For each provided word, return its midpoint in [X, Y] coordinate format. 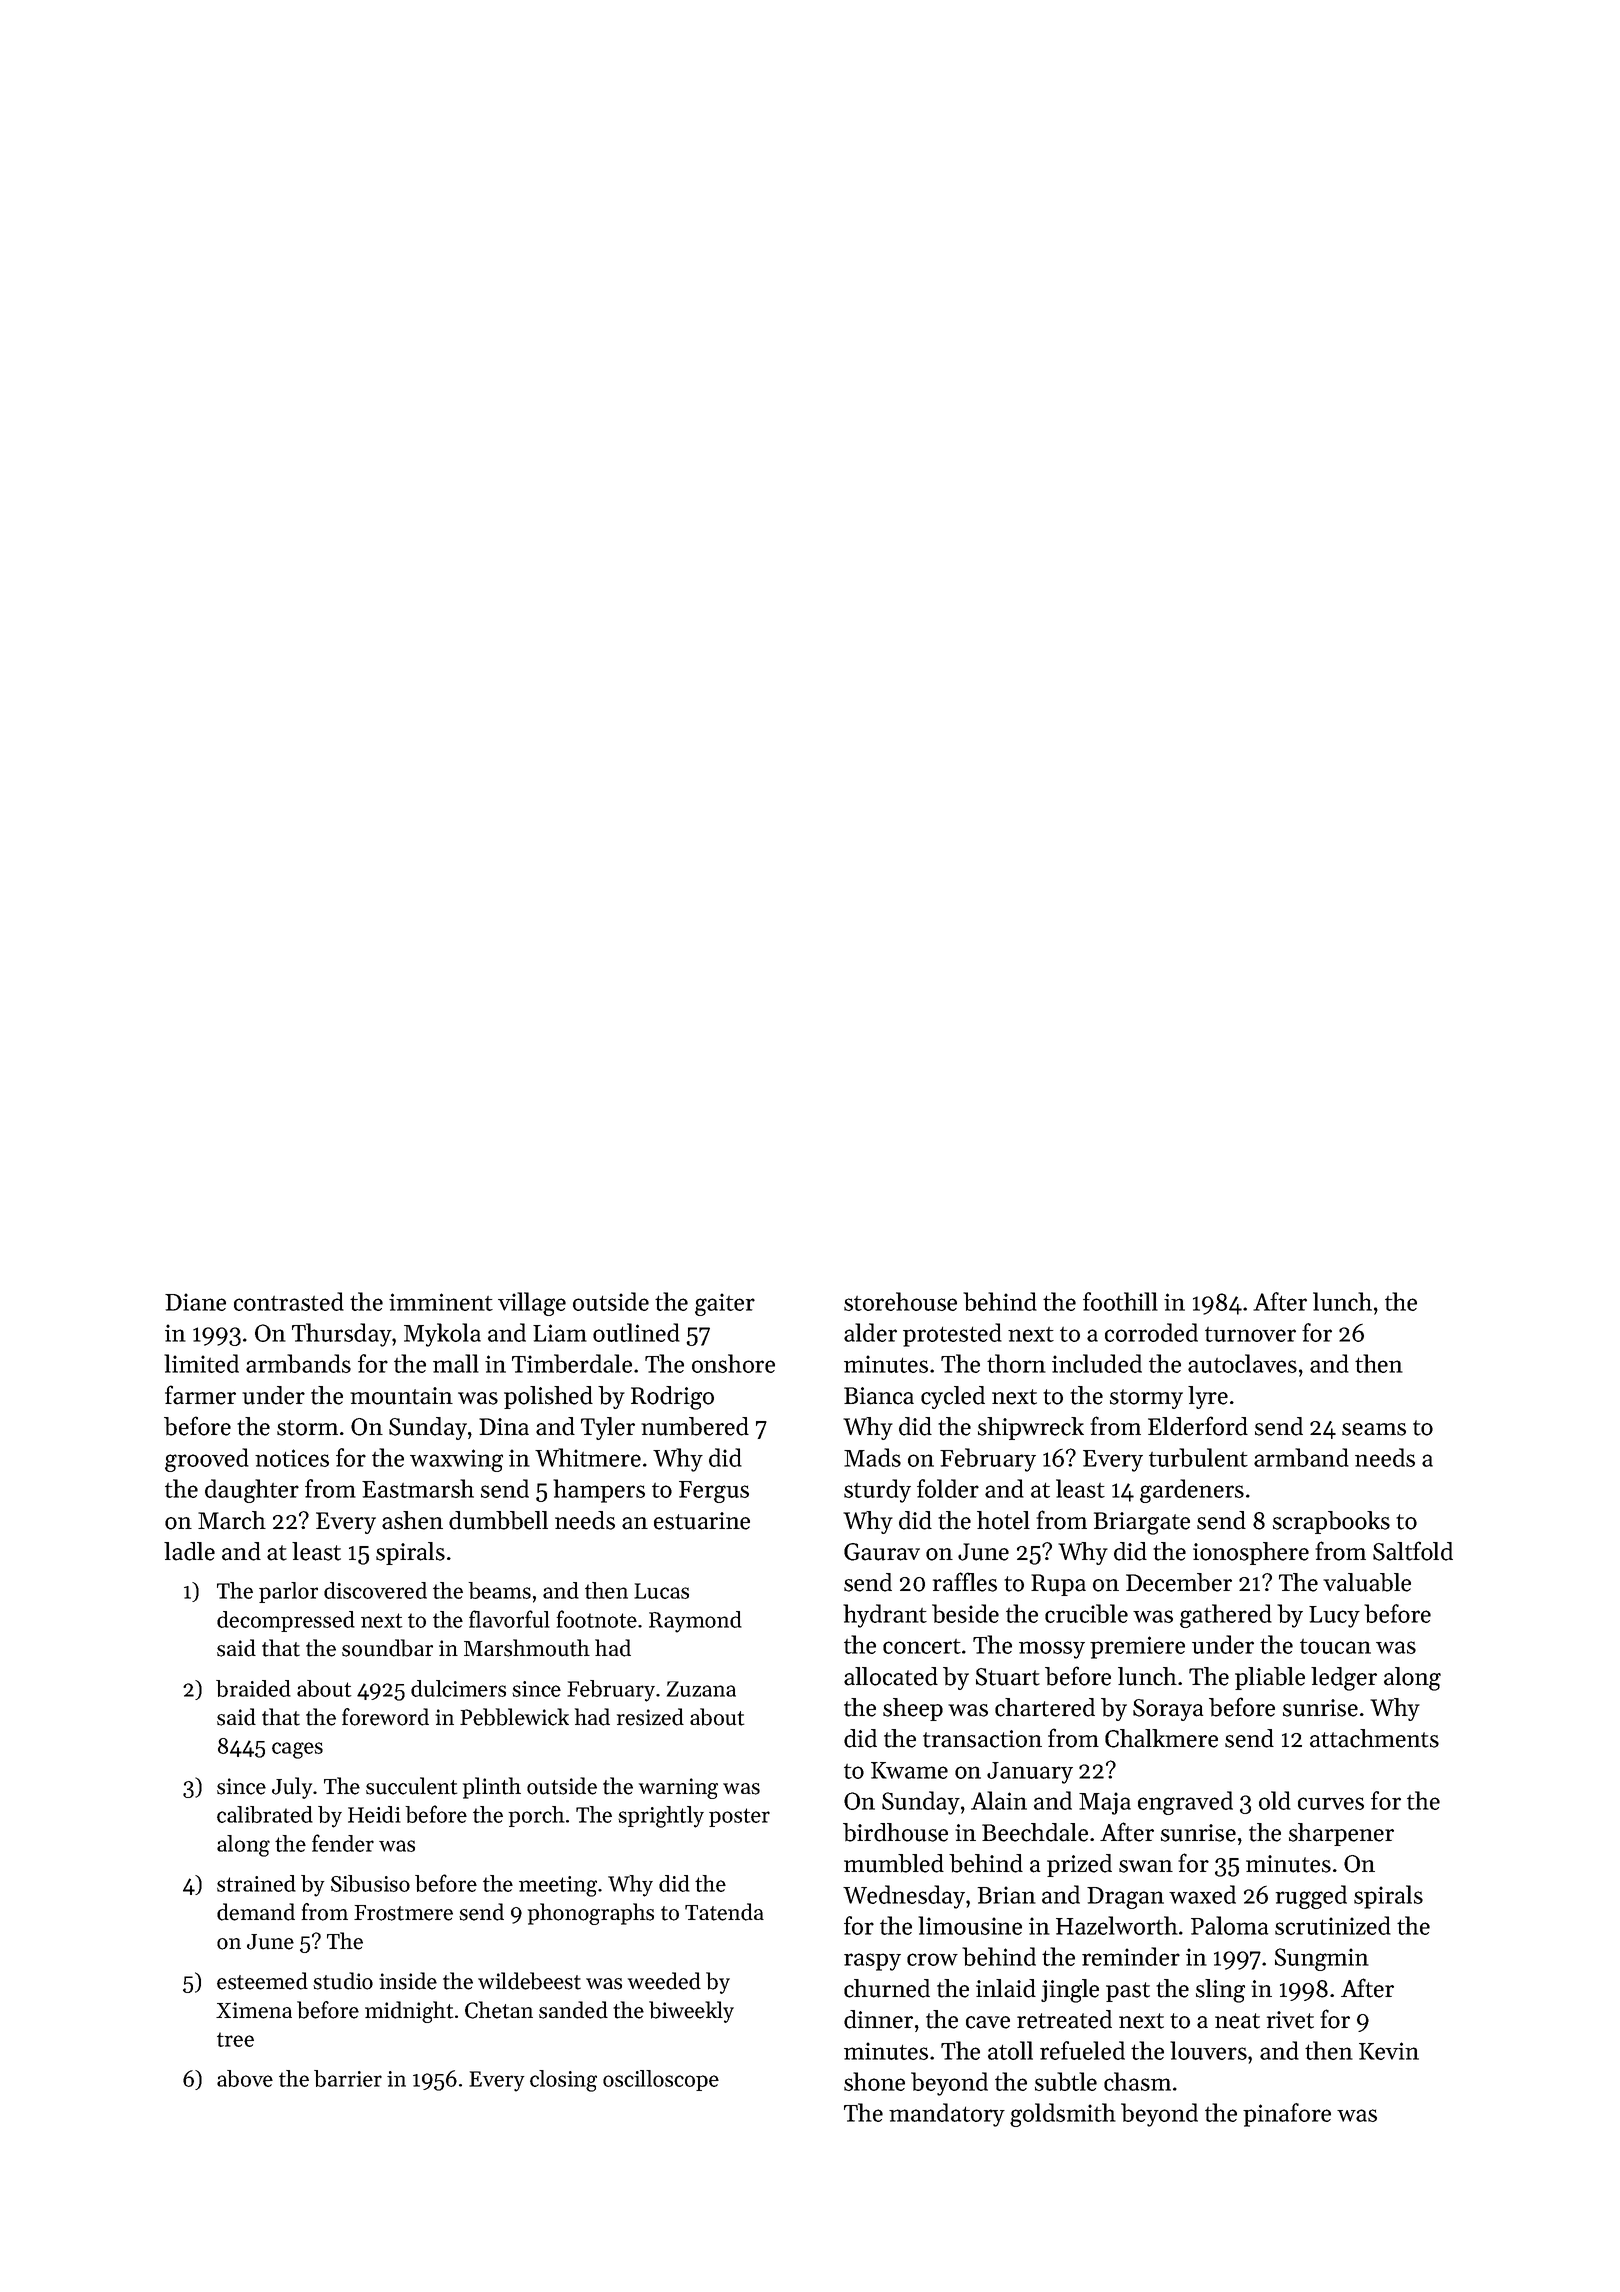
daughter [252, 1491]
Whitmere [588, 1457]
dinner [878, 2019]
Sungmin [1322, 1959]
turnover [1250, 1334]
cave [988, 2022]
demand [256, 1912]
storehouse [900, 1301]
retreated [1064, 2019]
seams [1374, 1429]
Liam [560, 1333]
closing [563, 2081]
